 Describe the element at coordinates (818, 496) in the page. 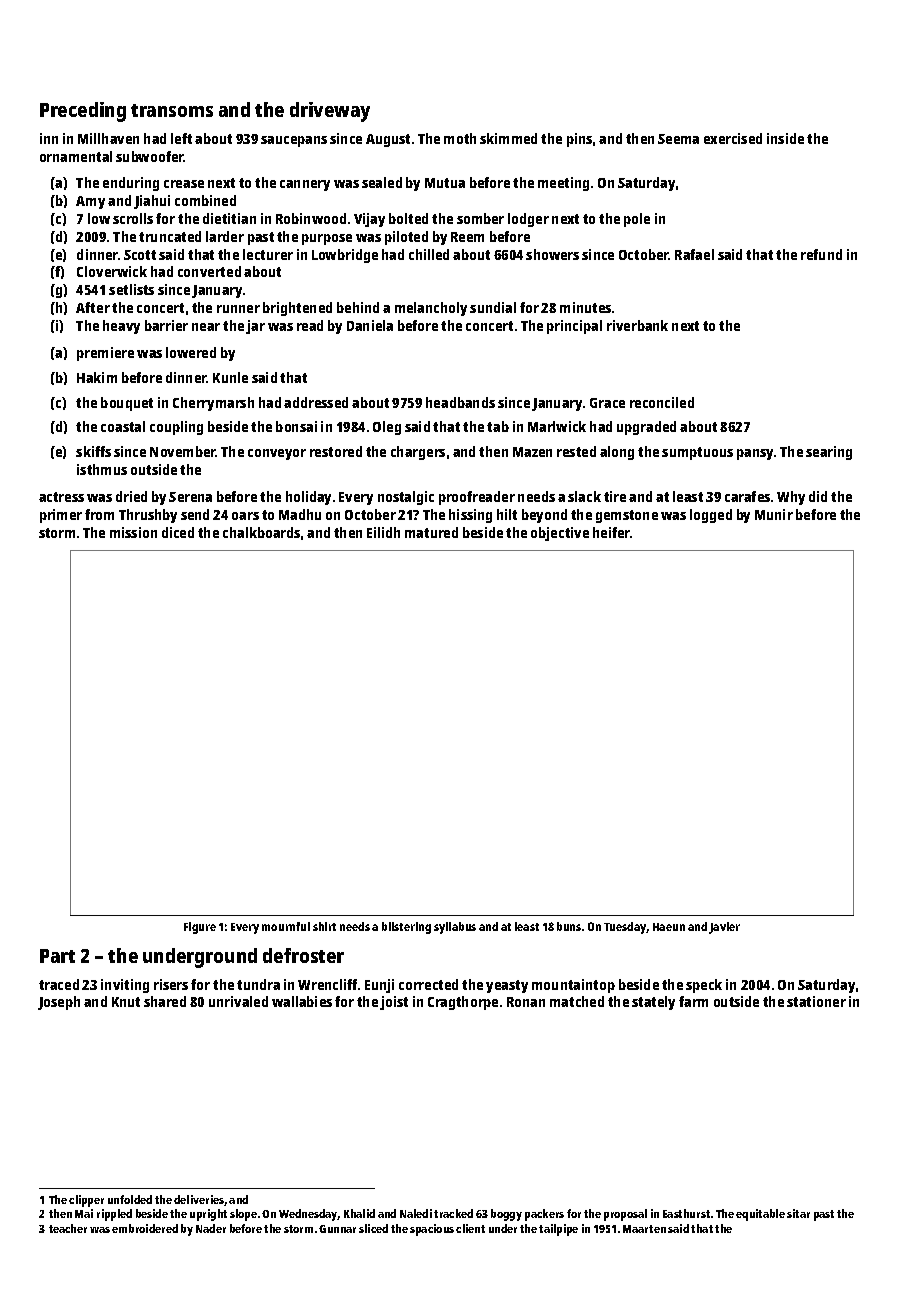

I see `did` at that location.
